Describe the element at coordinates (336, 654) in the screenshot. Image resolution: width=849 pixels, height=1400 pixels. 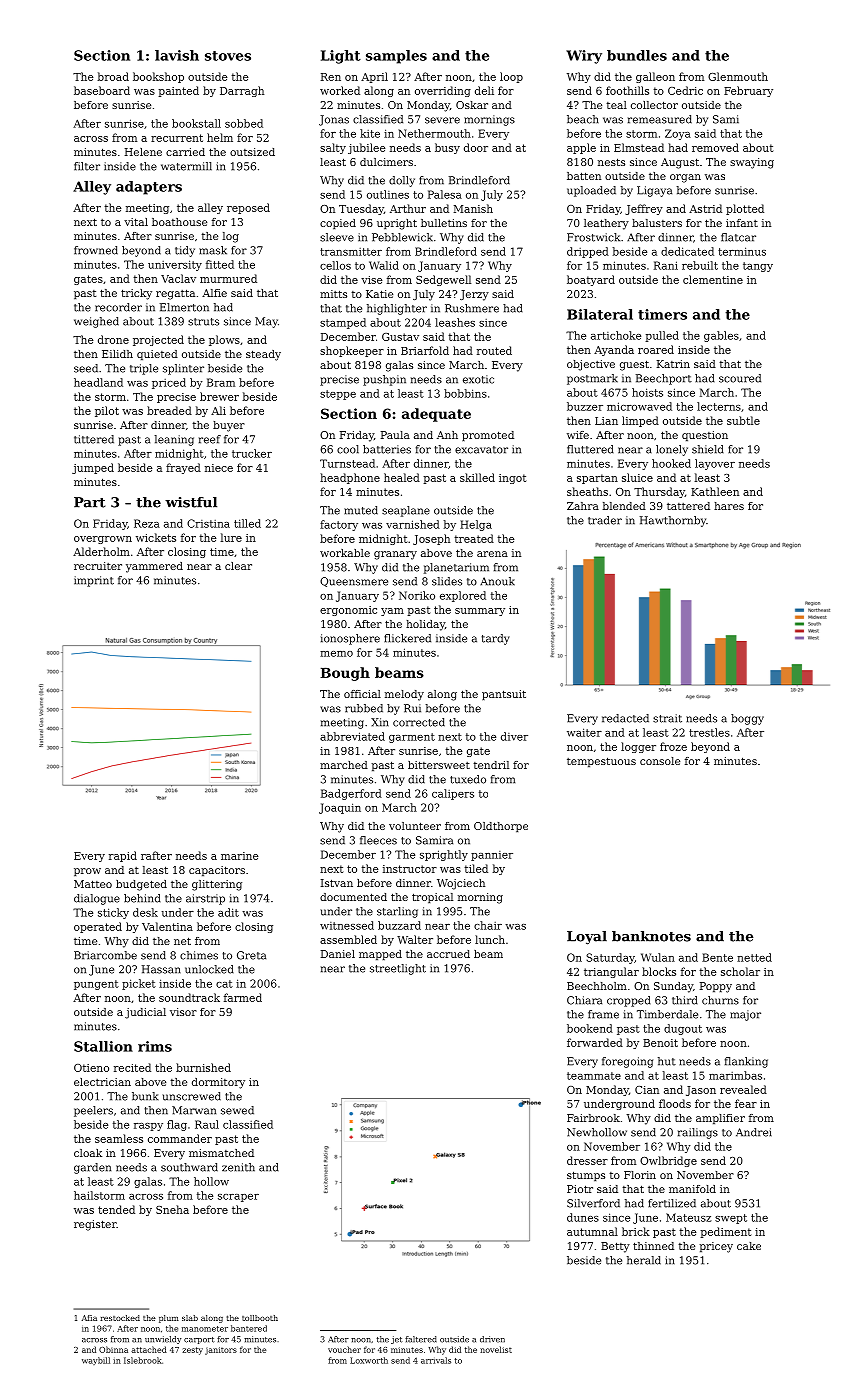
I see `memo` at that location.
